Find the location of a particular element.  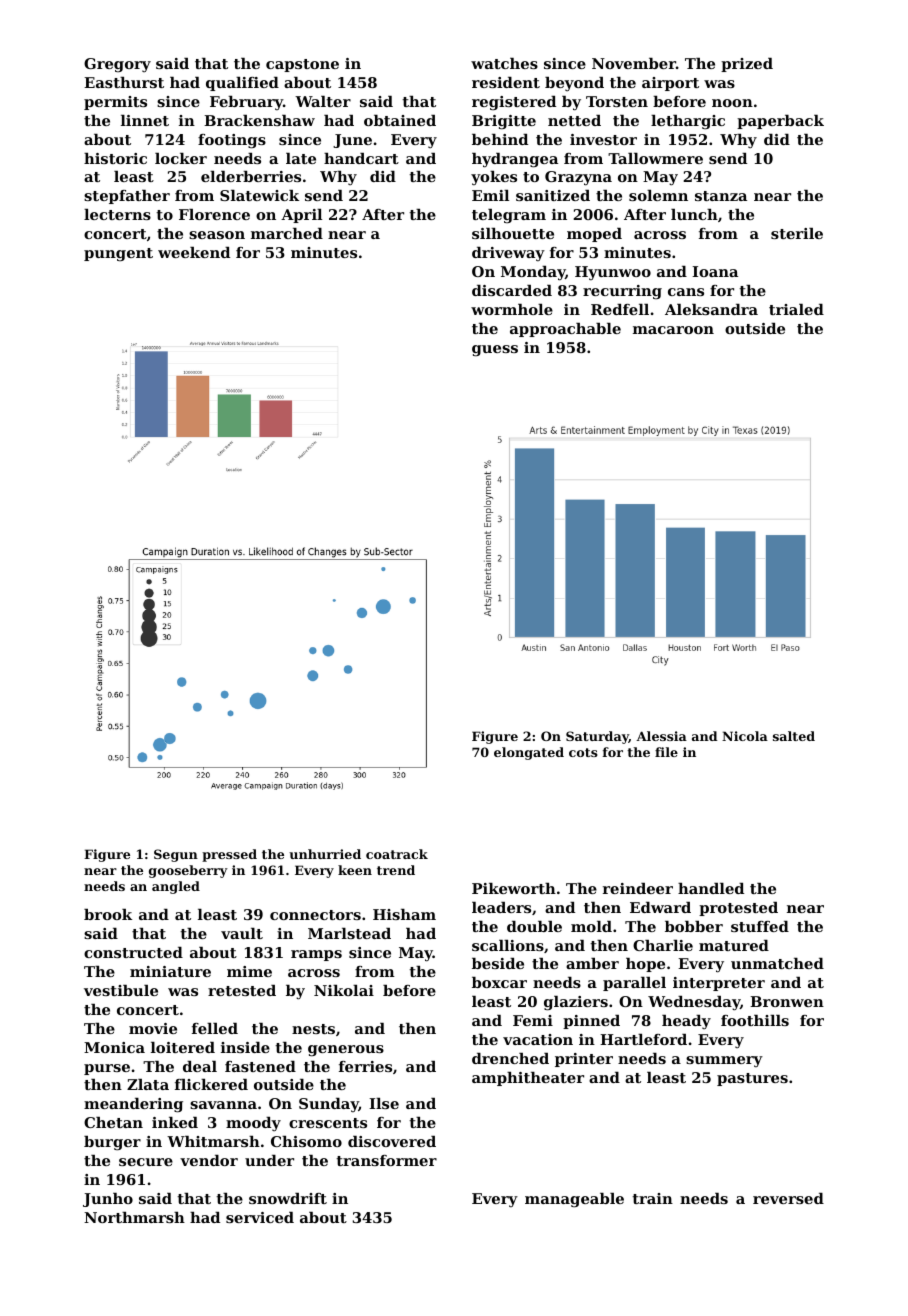

capstone is located at coordinates (302, 65).
